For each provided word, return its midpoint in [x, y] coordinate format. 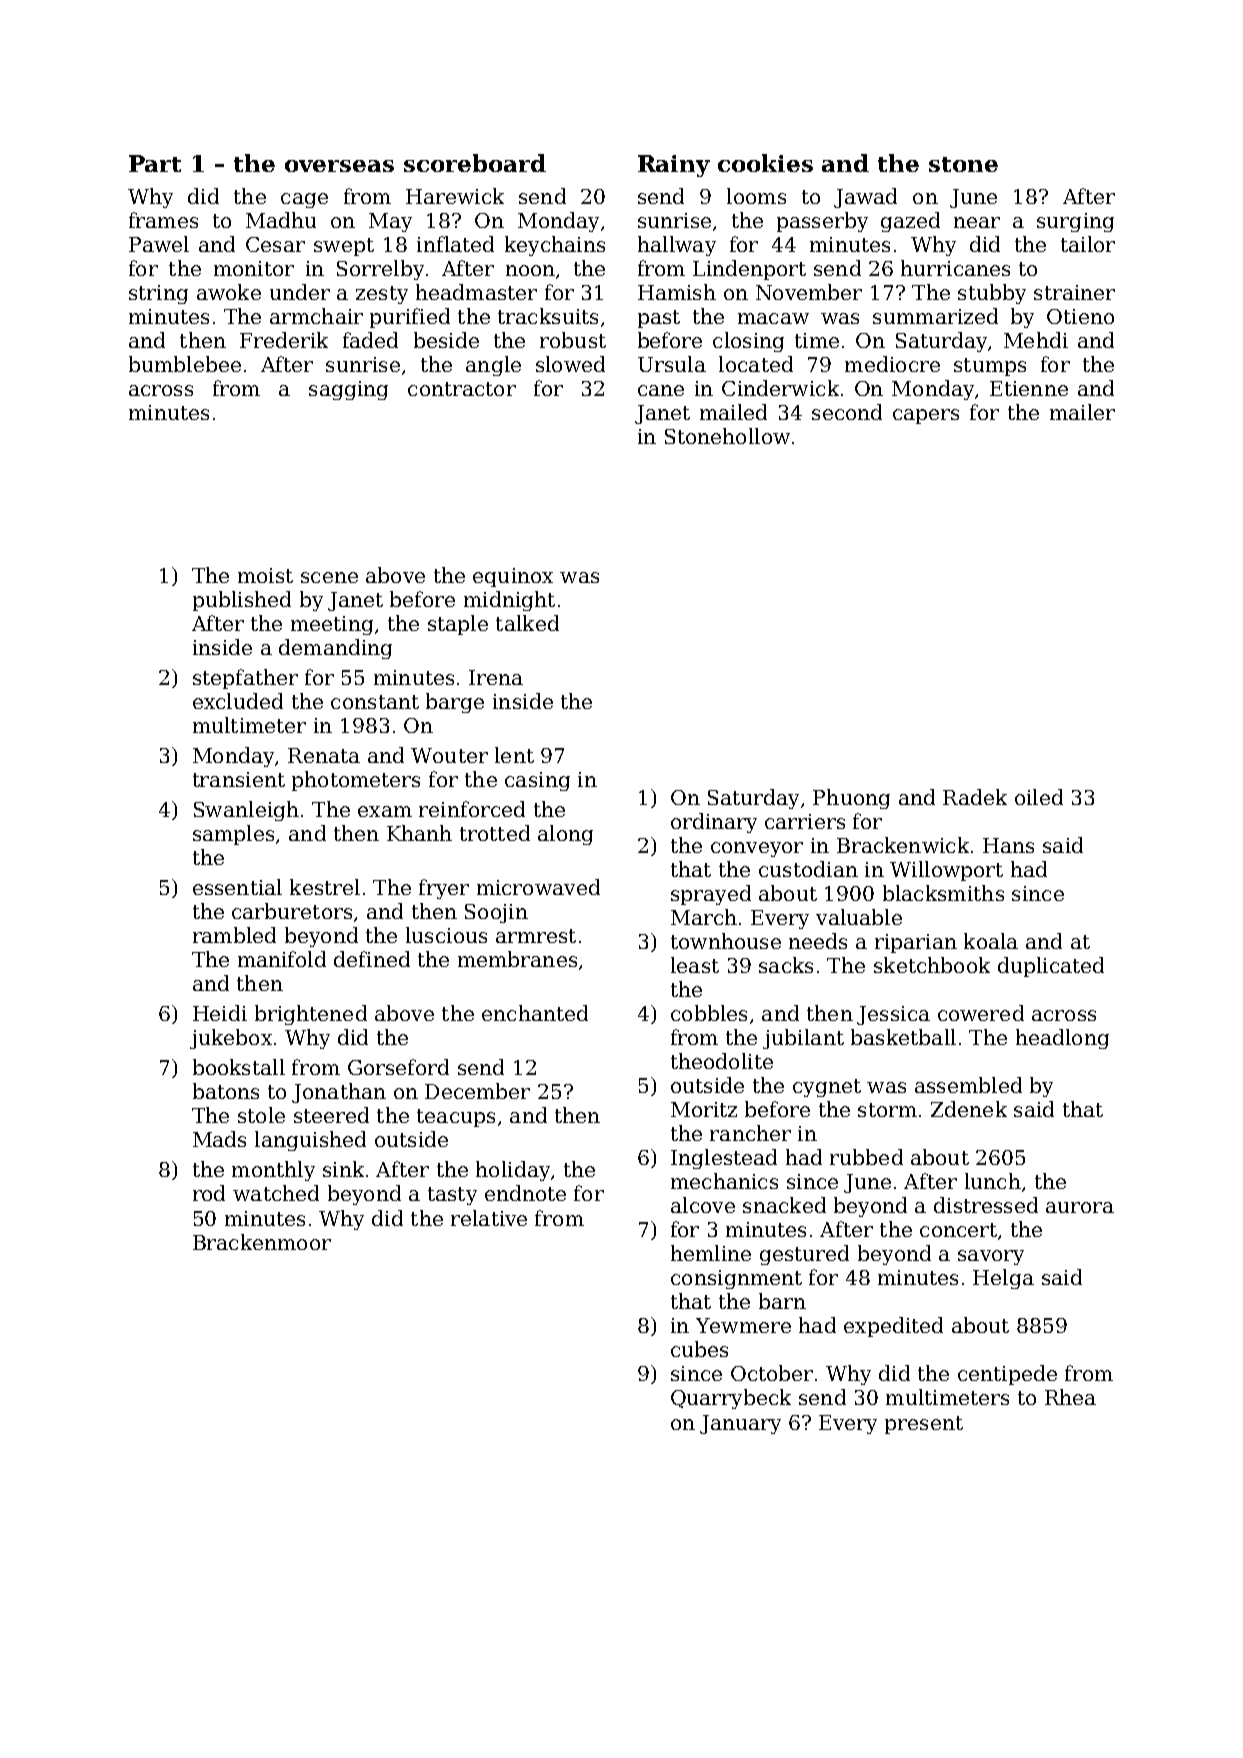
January [740, 1424]
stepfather [245, 679]
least [695, 965]
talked [527, 623]
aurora [1080, 1207]
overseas [339, 166]
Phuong [851, 799]
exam [385, 811]
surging [1075, 222]
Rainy [674, 166]
